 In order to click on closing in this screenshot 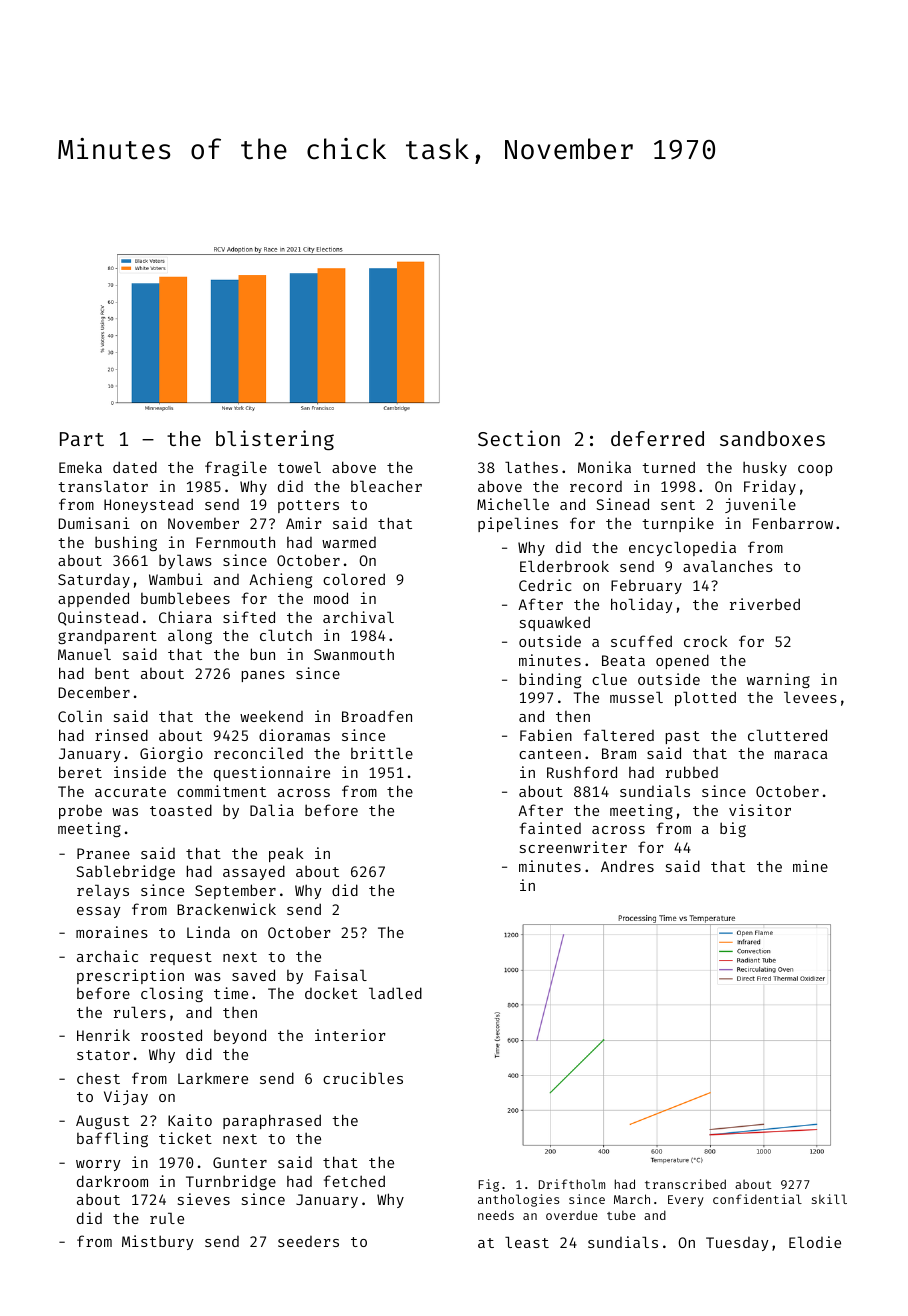, I will do `click(172, 994)`.
